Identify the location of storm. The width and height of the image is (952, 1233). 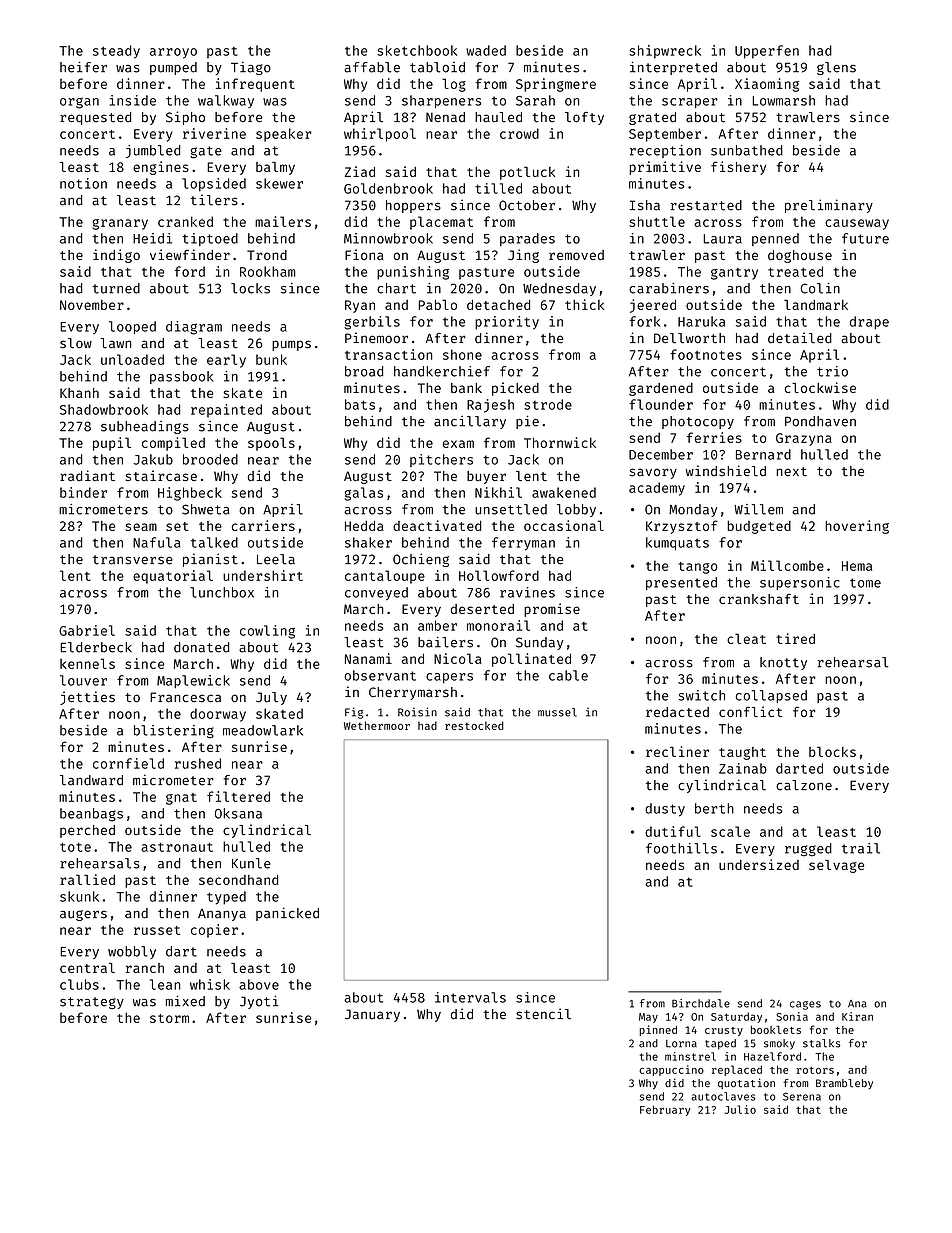
(169, 1018).
